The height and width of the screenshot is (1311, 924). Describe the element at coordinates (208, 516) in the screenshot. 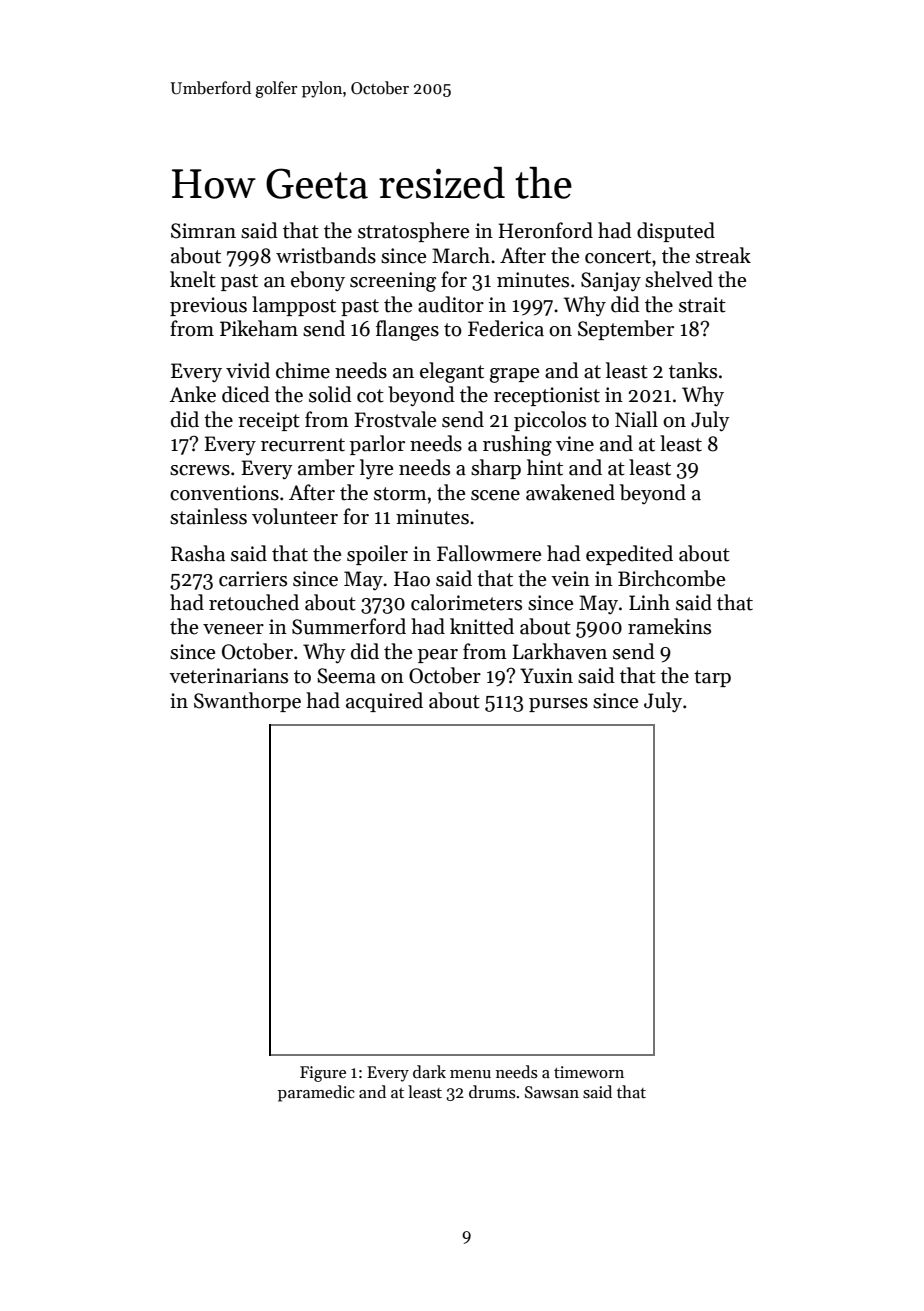

I see `stainless` at that location.
